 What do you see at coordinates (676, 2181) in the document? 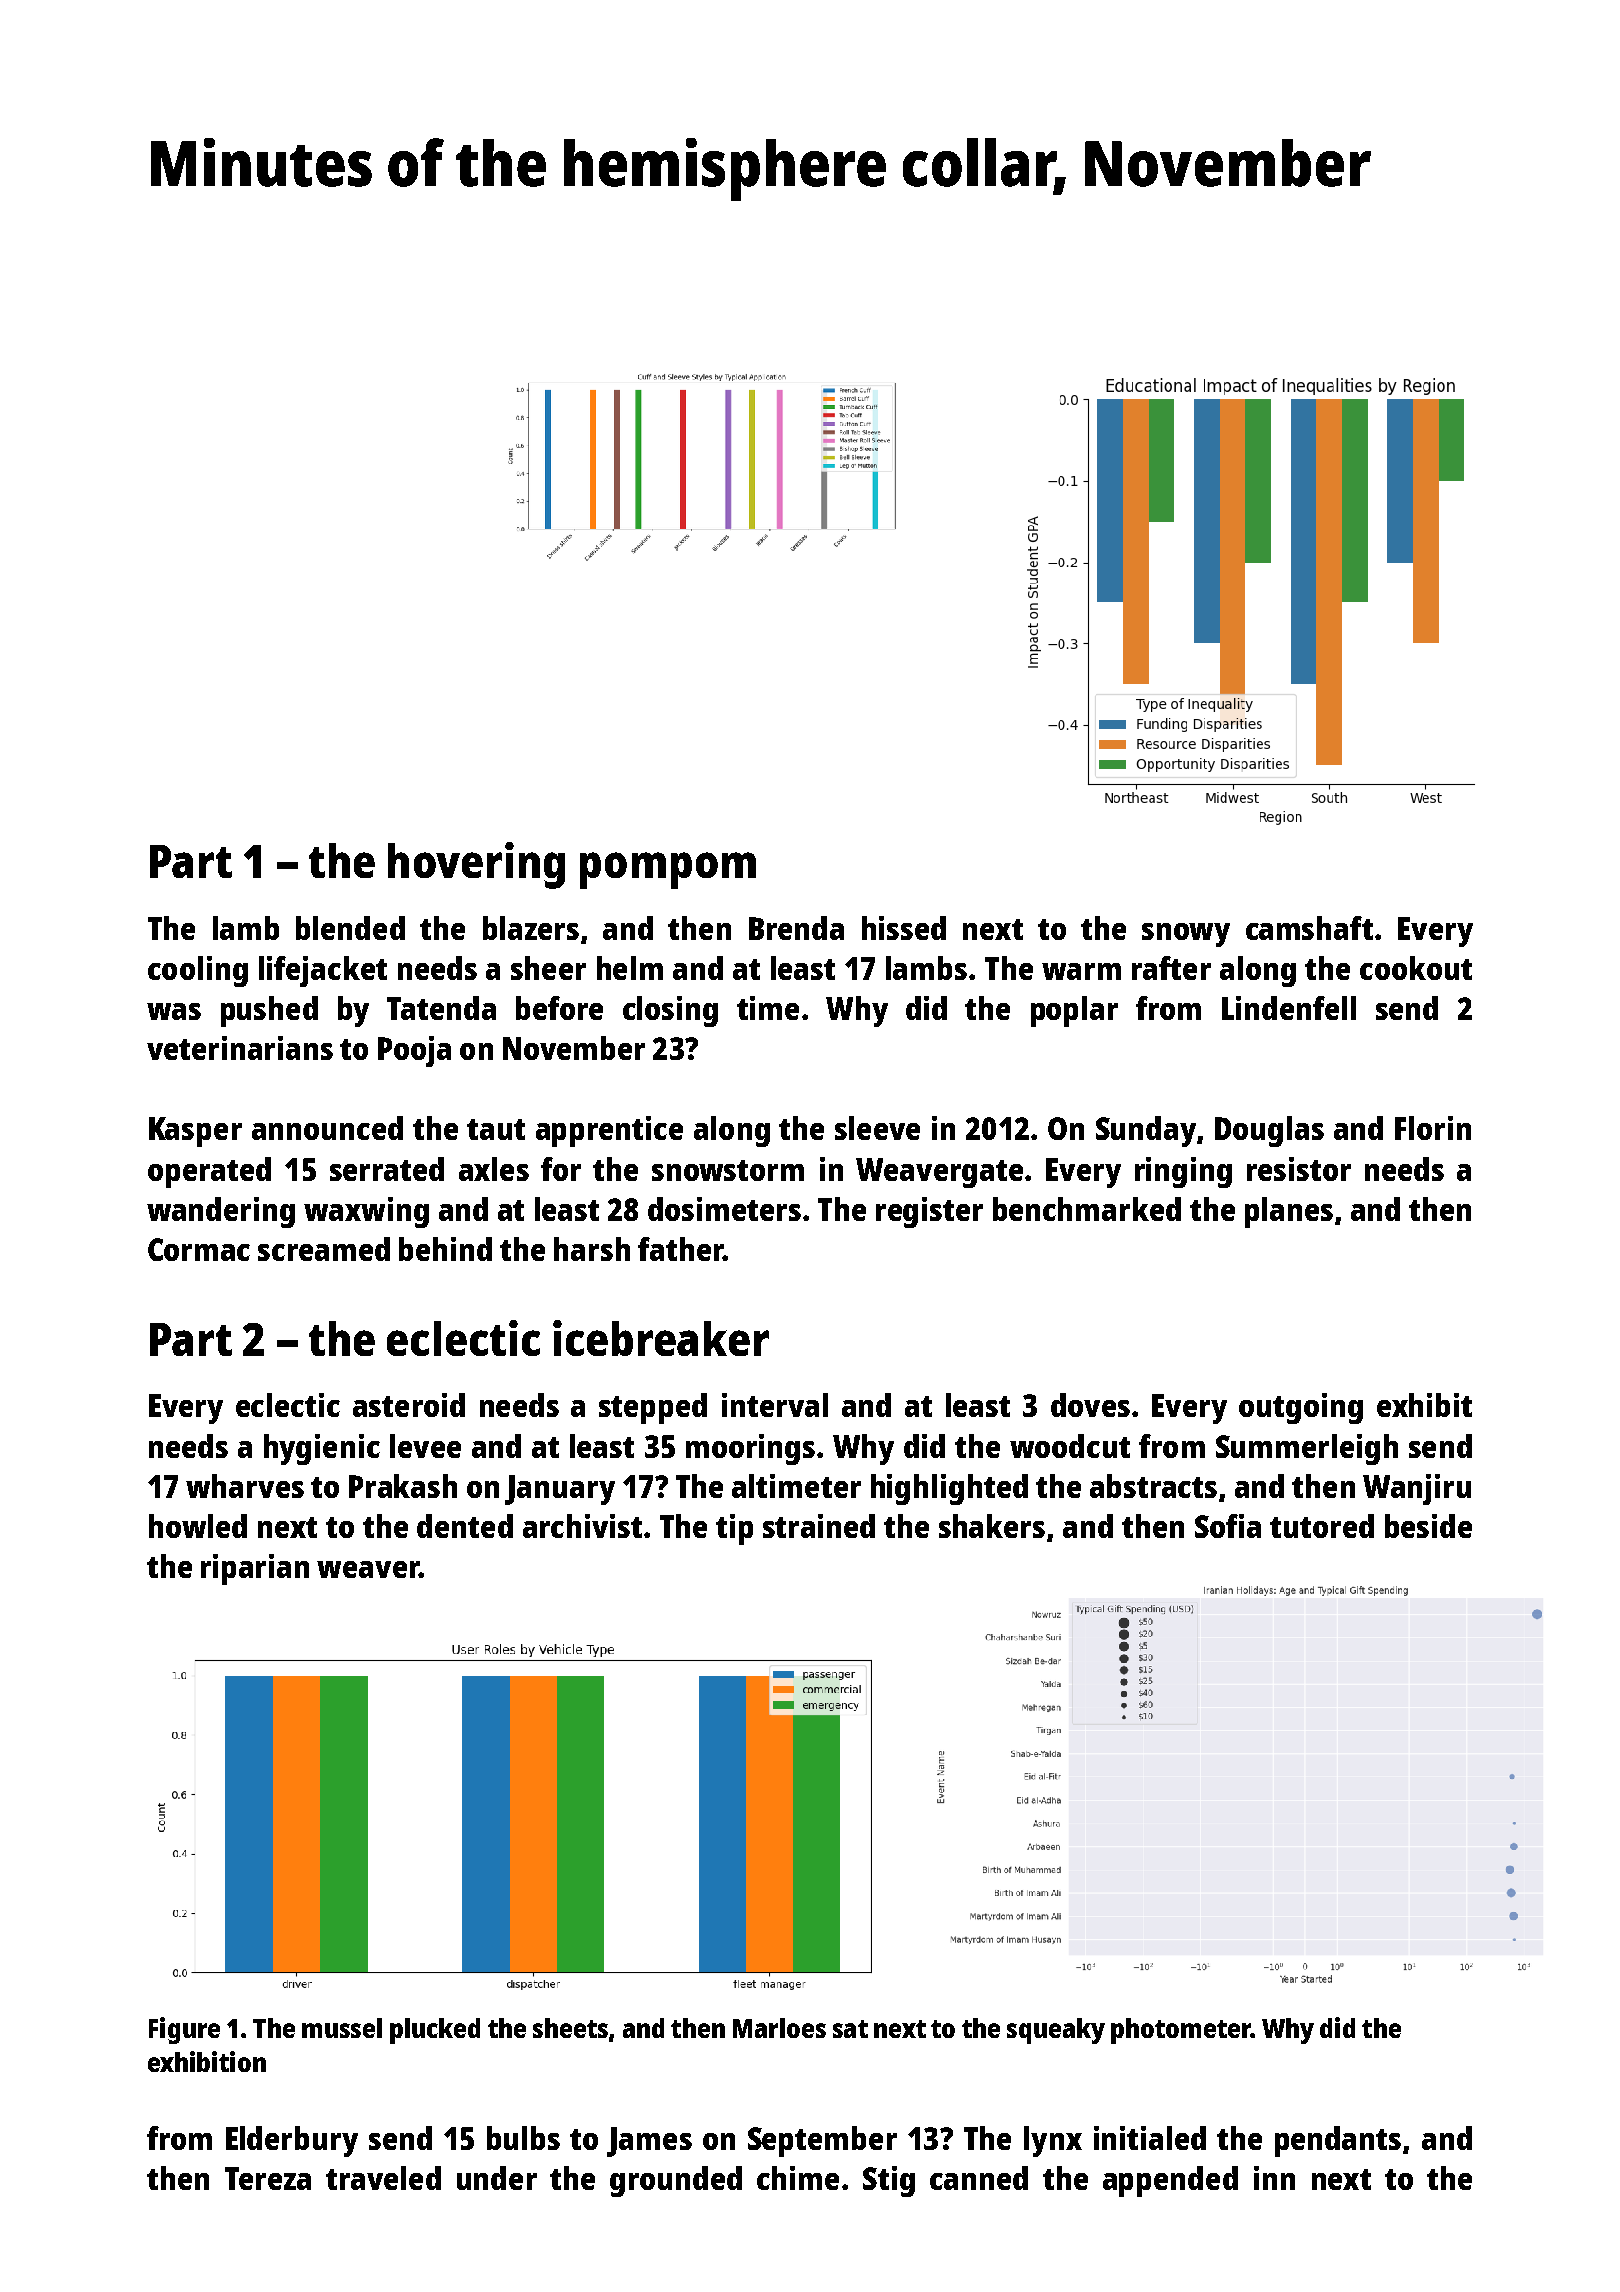
I see `grounded` at bounding box center [676, 2181].
